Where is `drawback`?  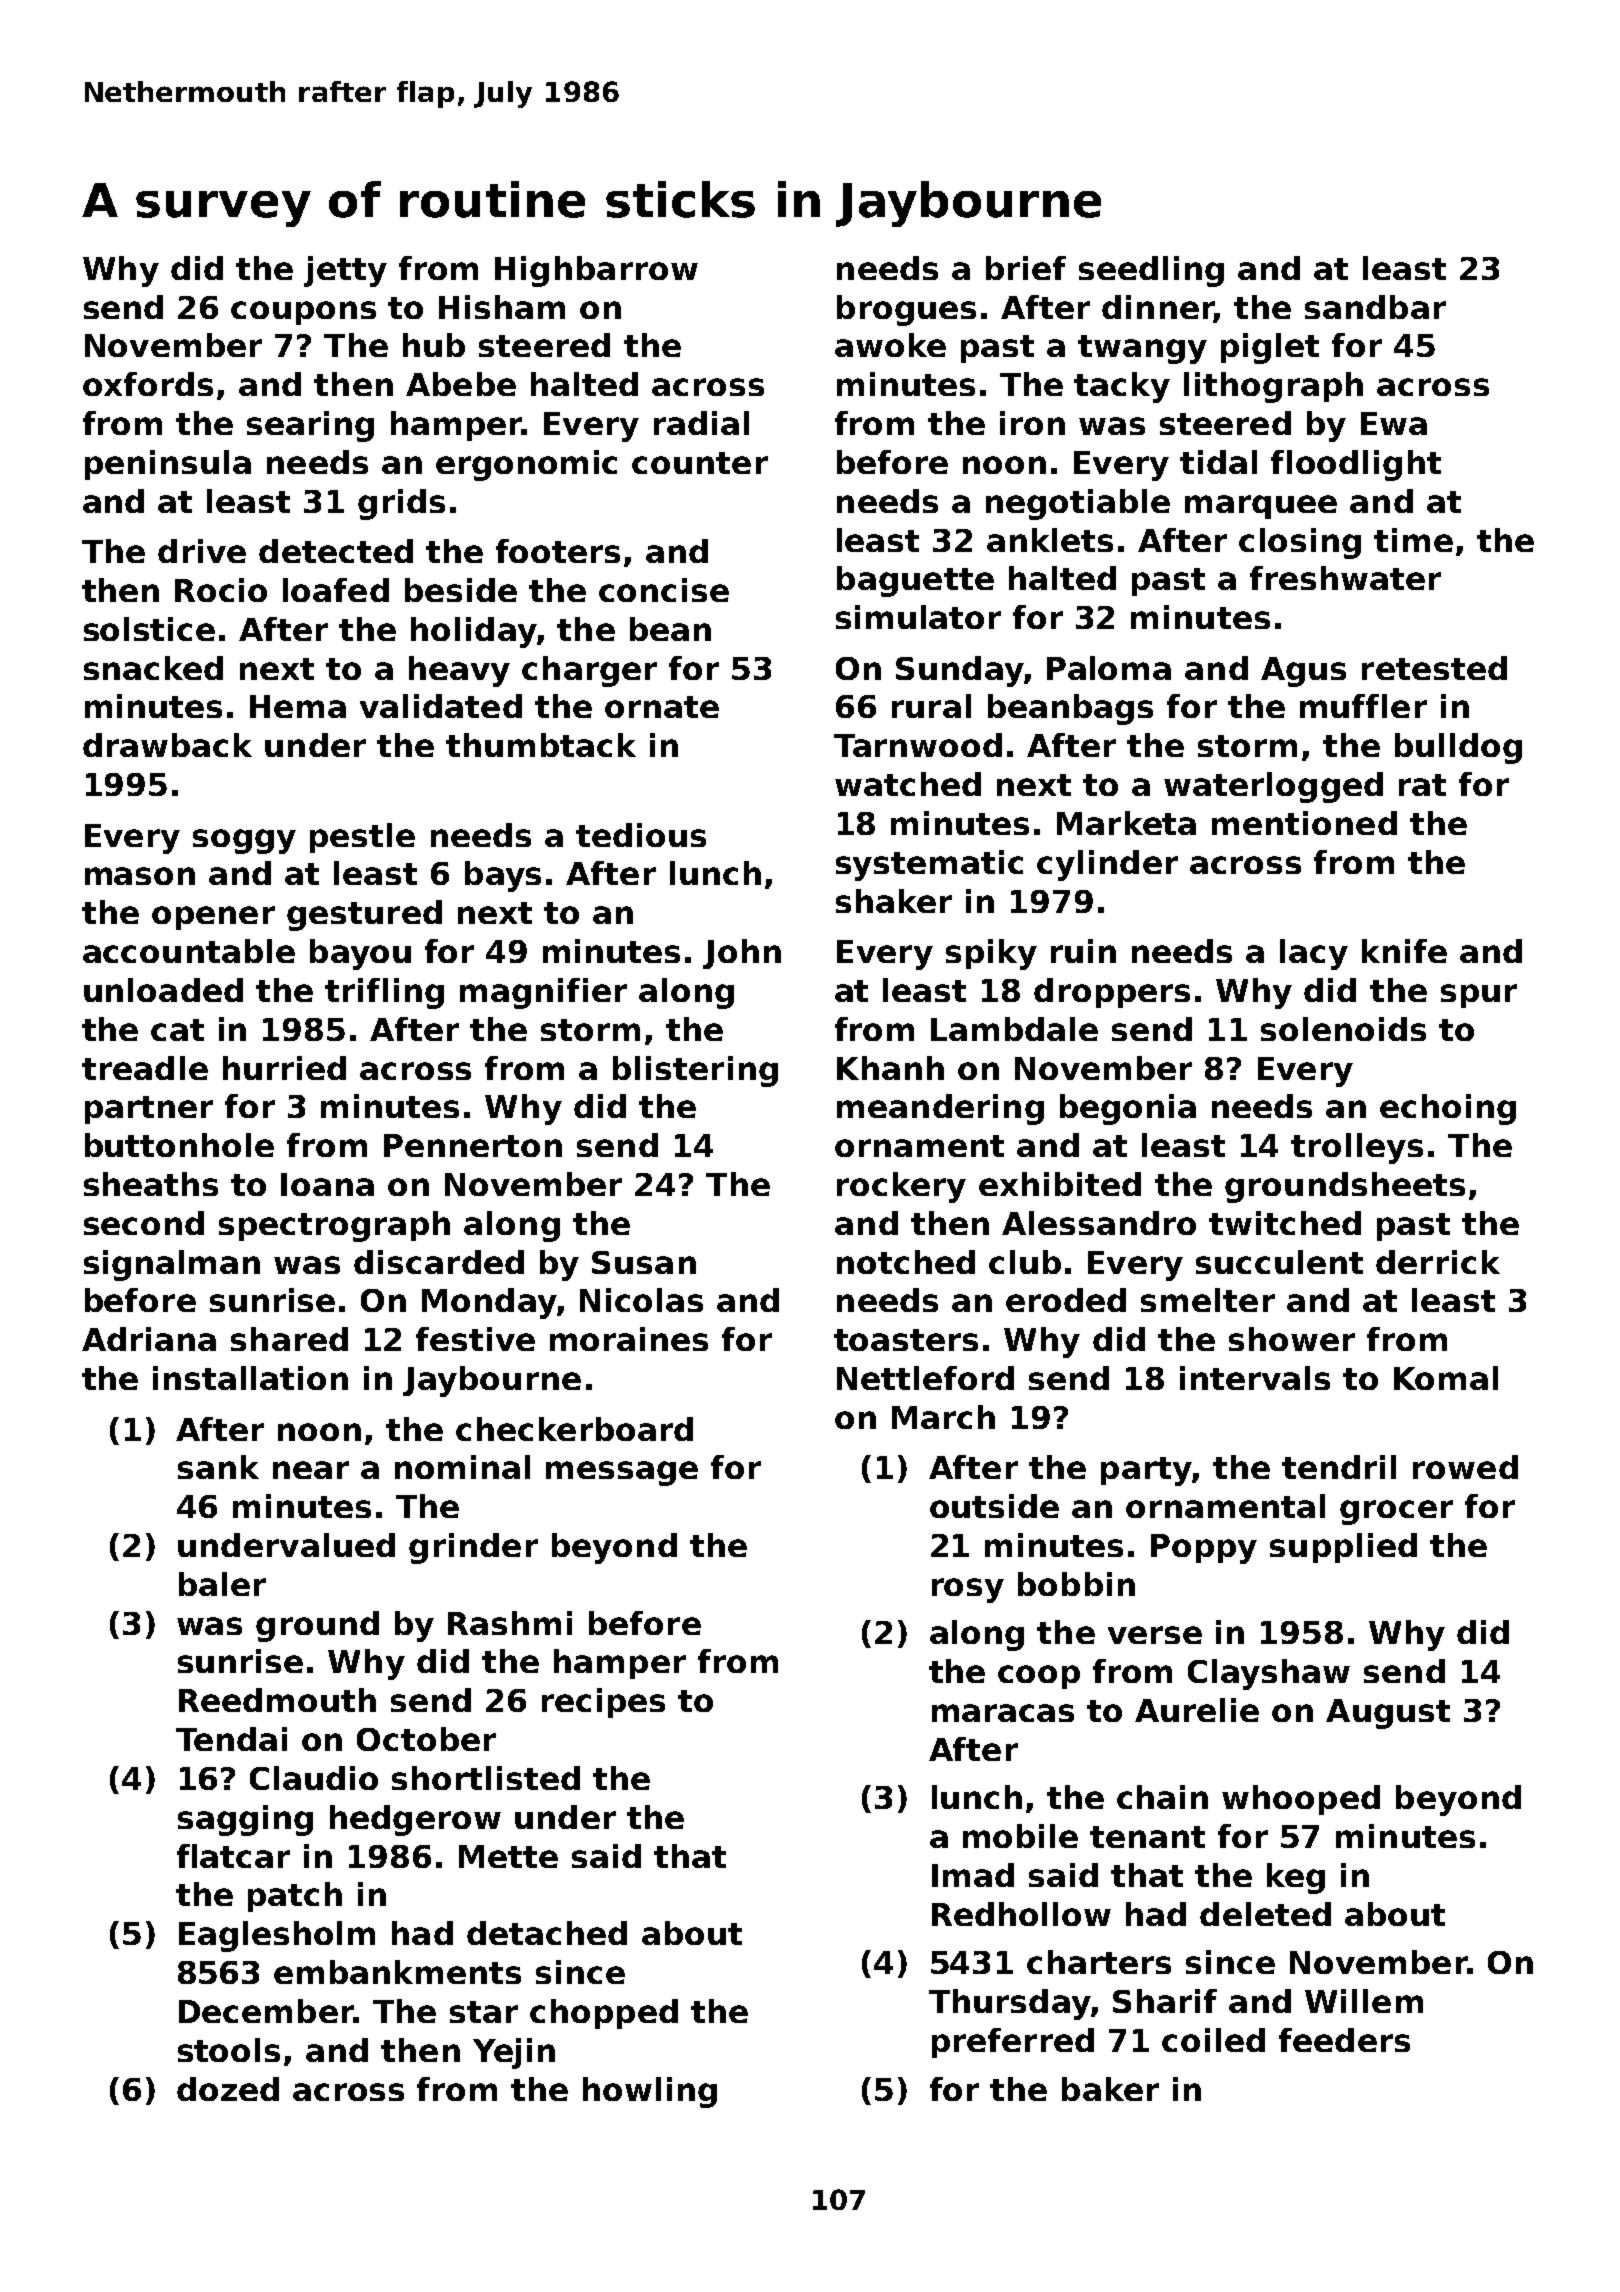
drawback is located at coordinates (167, 745).
